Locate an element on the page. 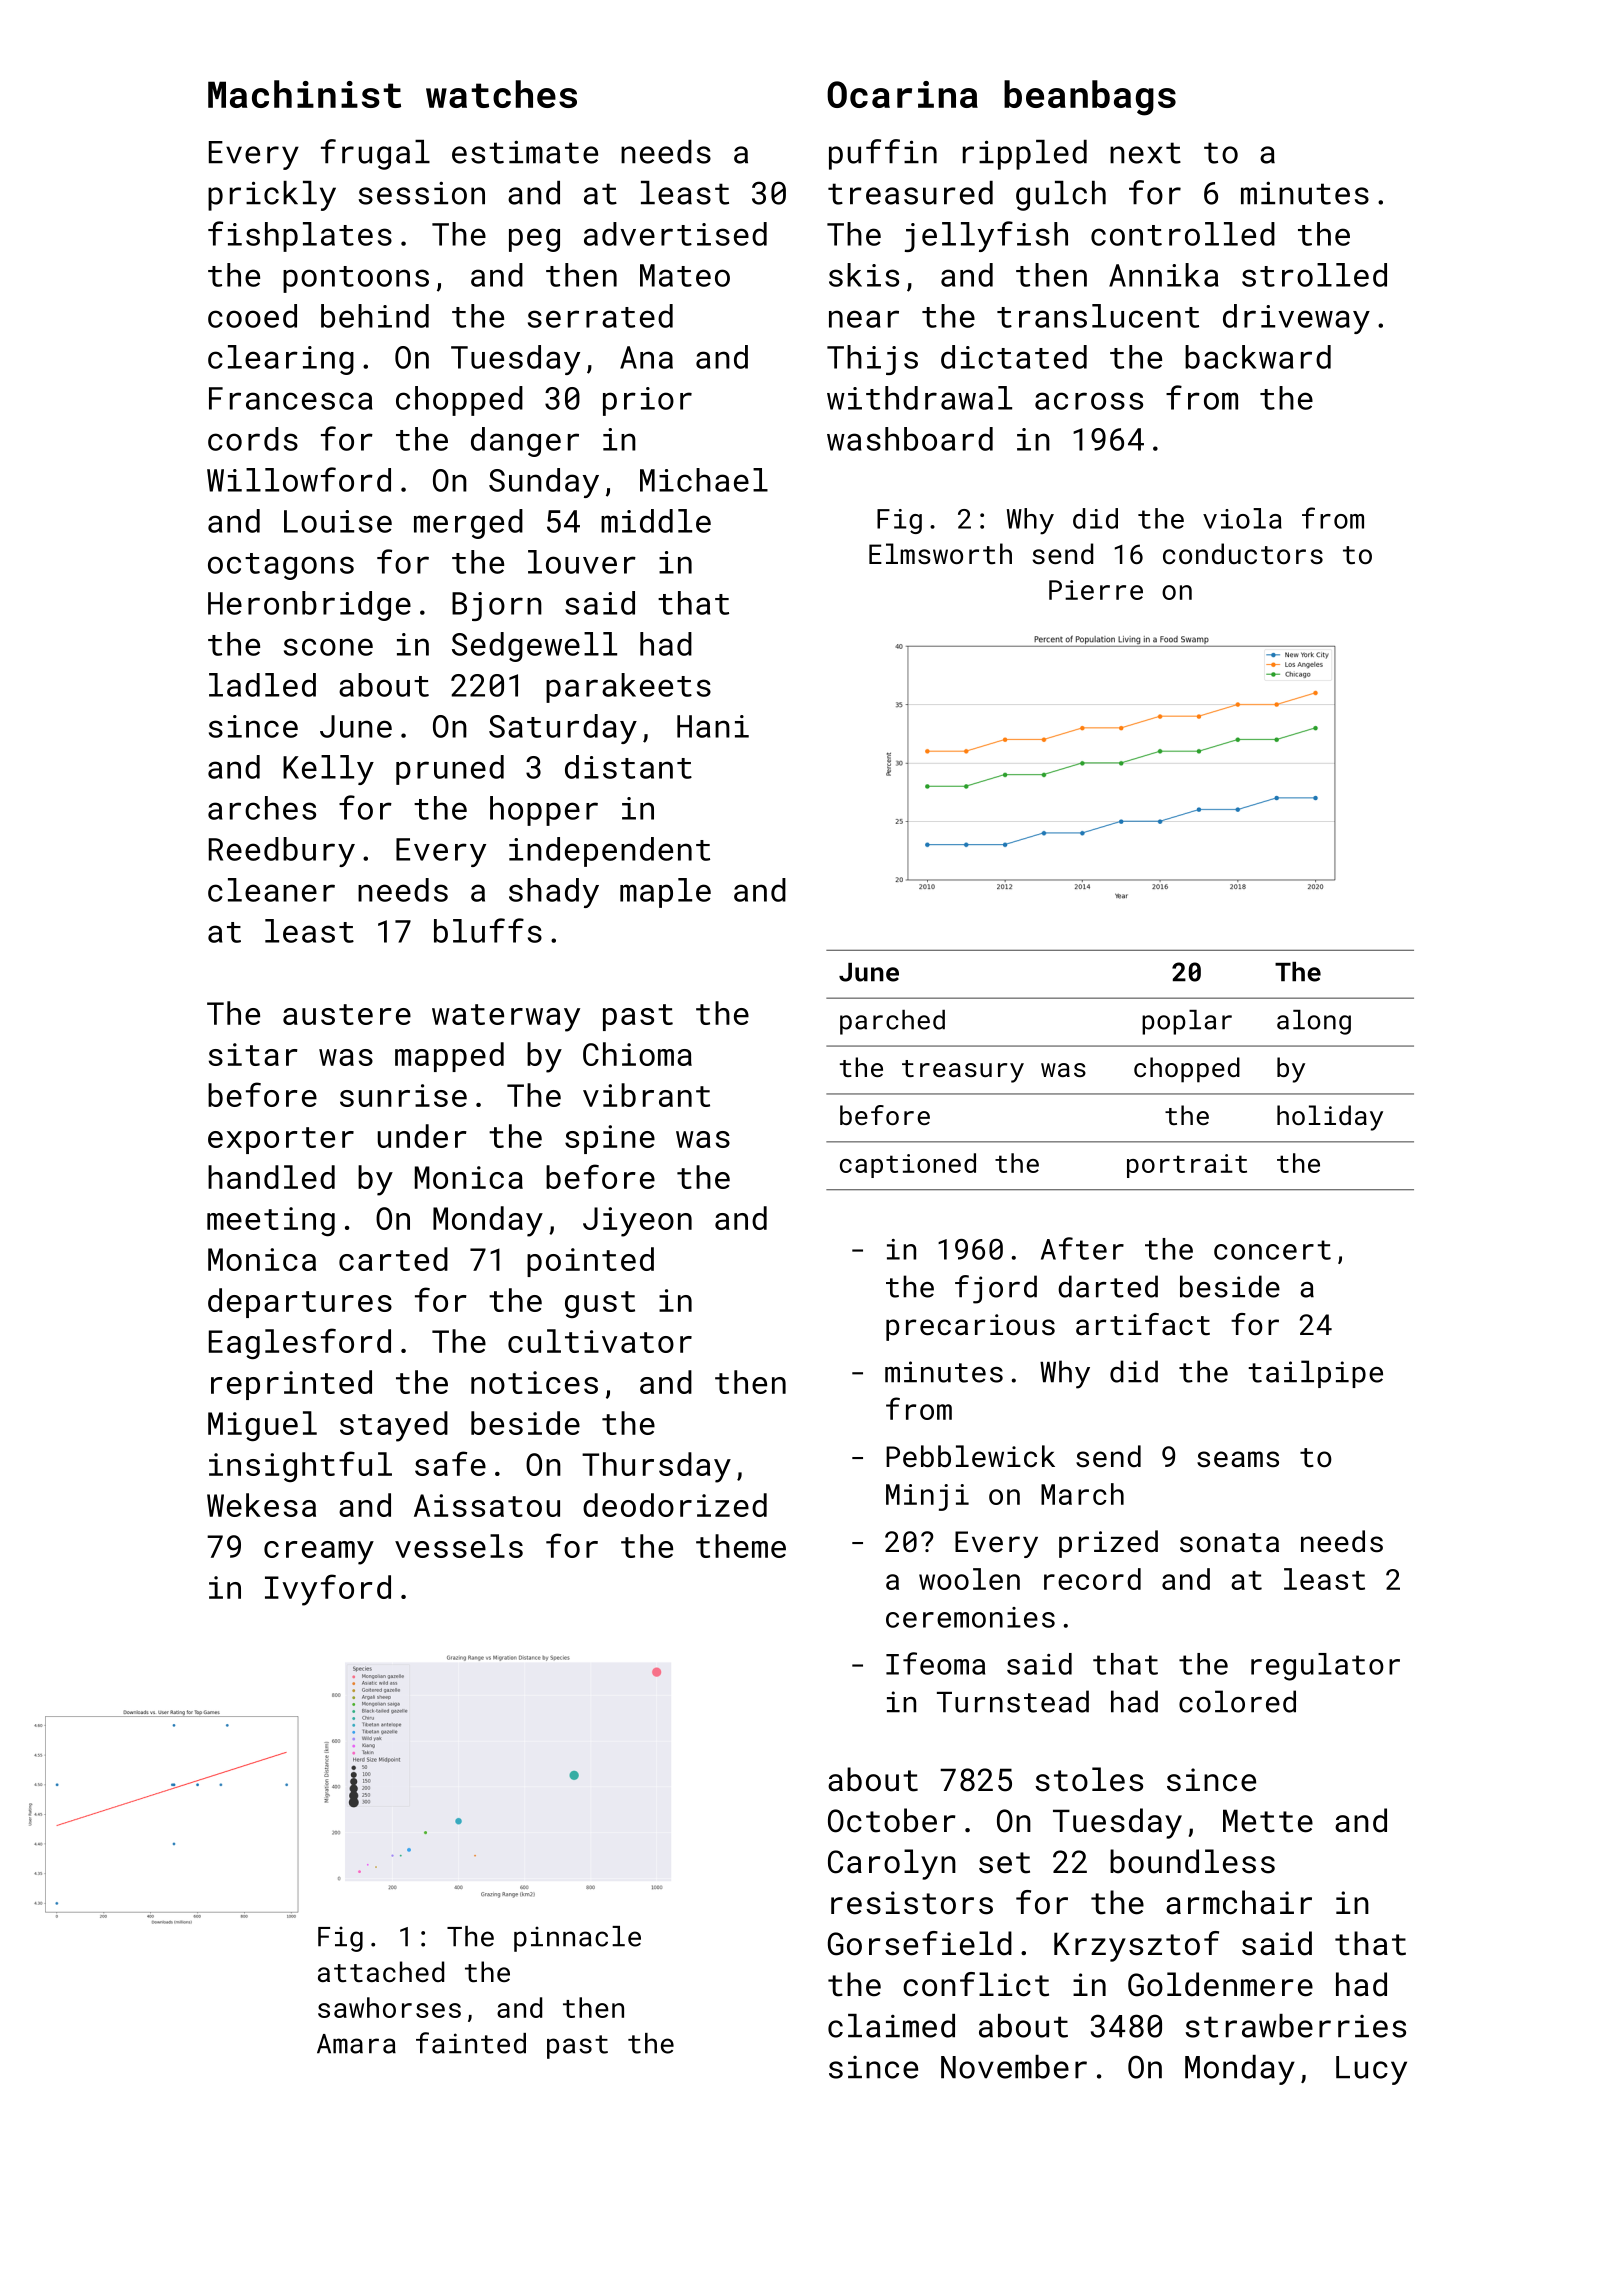 The height and width of the page is (2292, 1620). Ocarina is located at coordinates (902, 94).
